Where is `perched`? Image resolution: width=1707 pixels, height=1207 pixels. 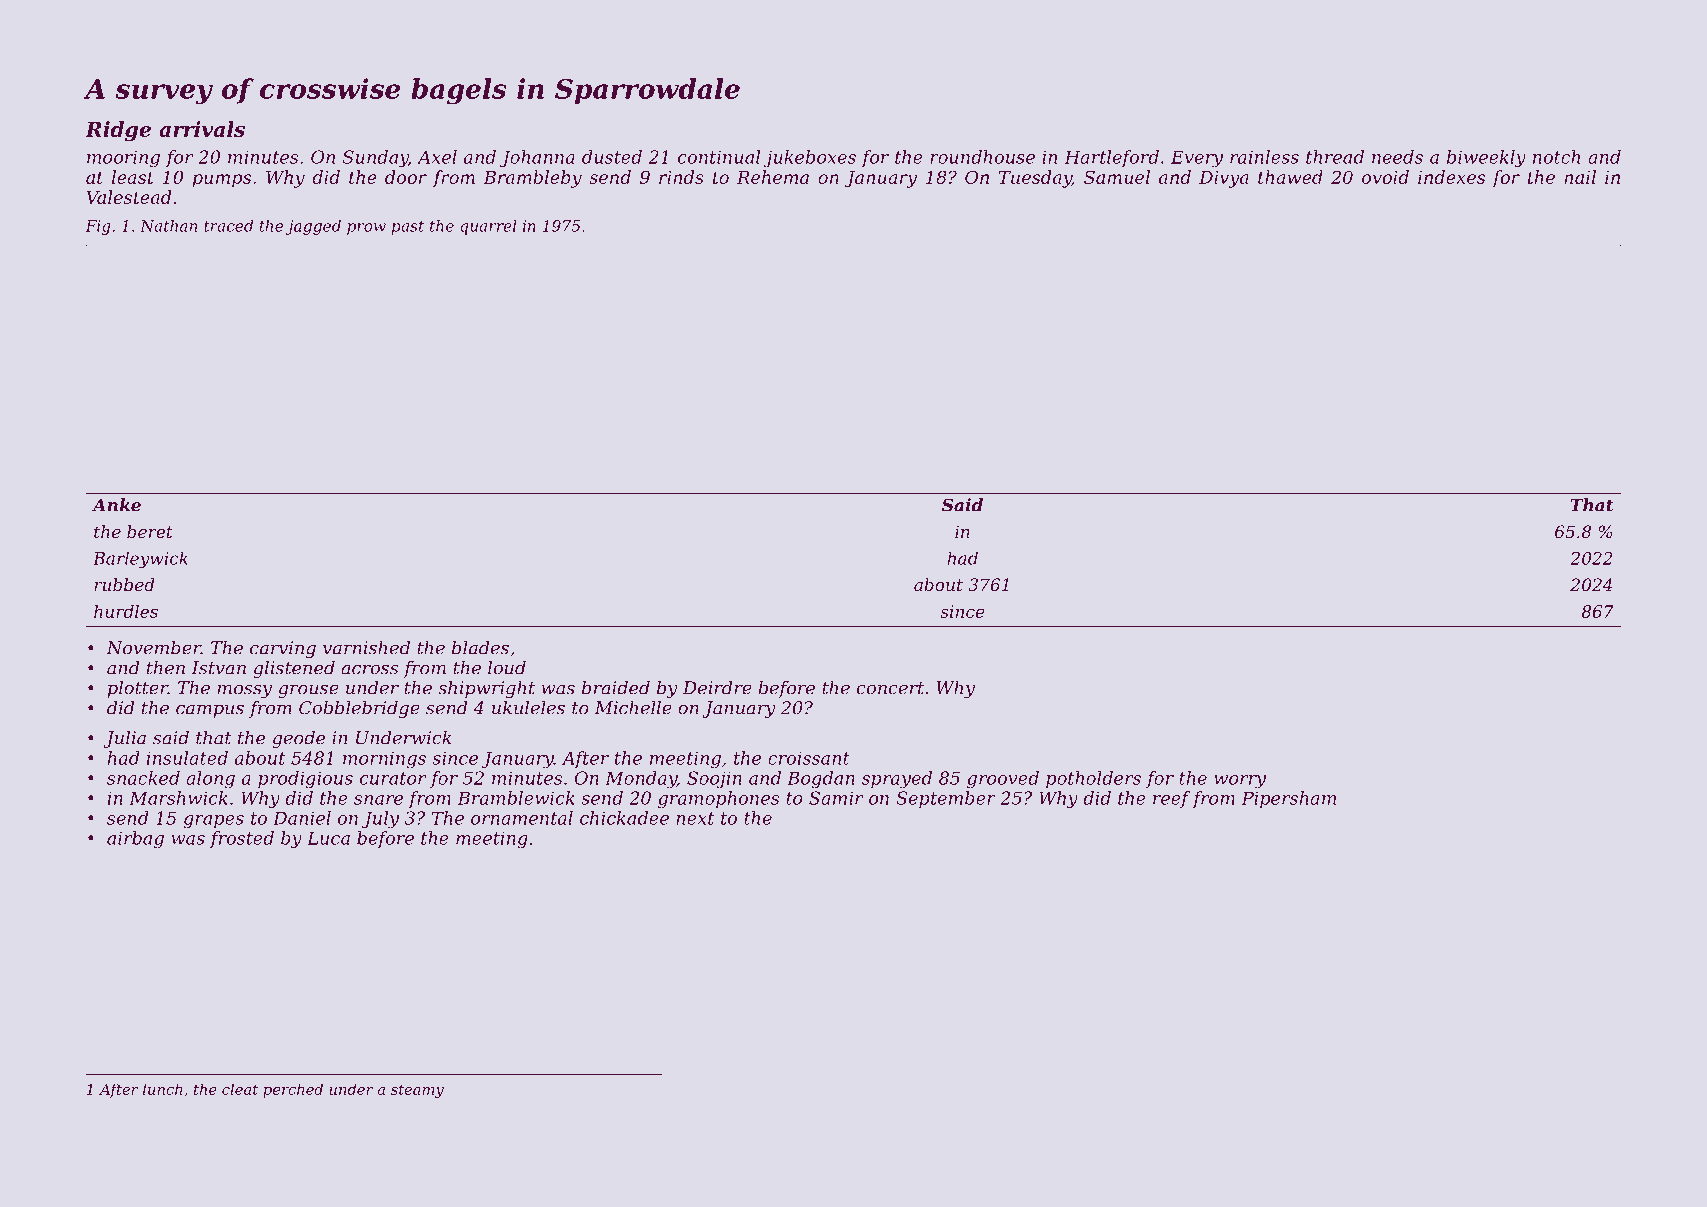 perched is located at coordinates (293, 1090).
